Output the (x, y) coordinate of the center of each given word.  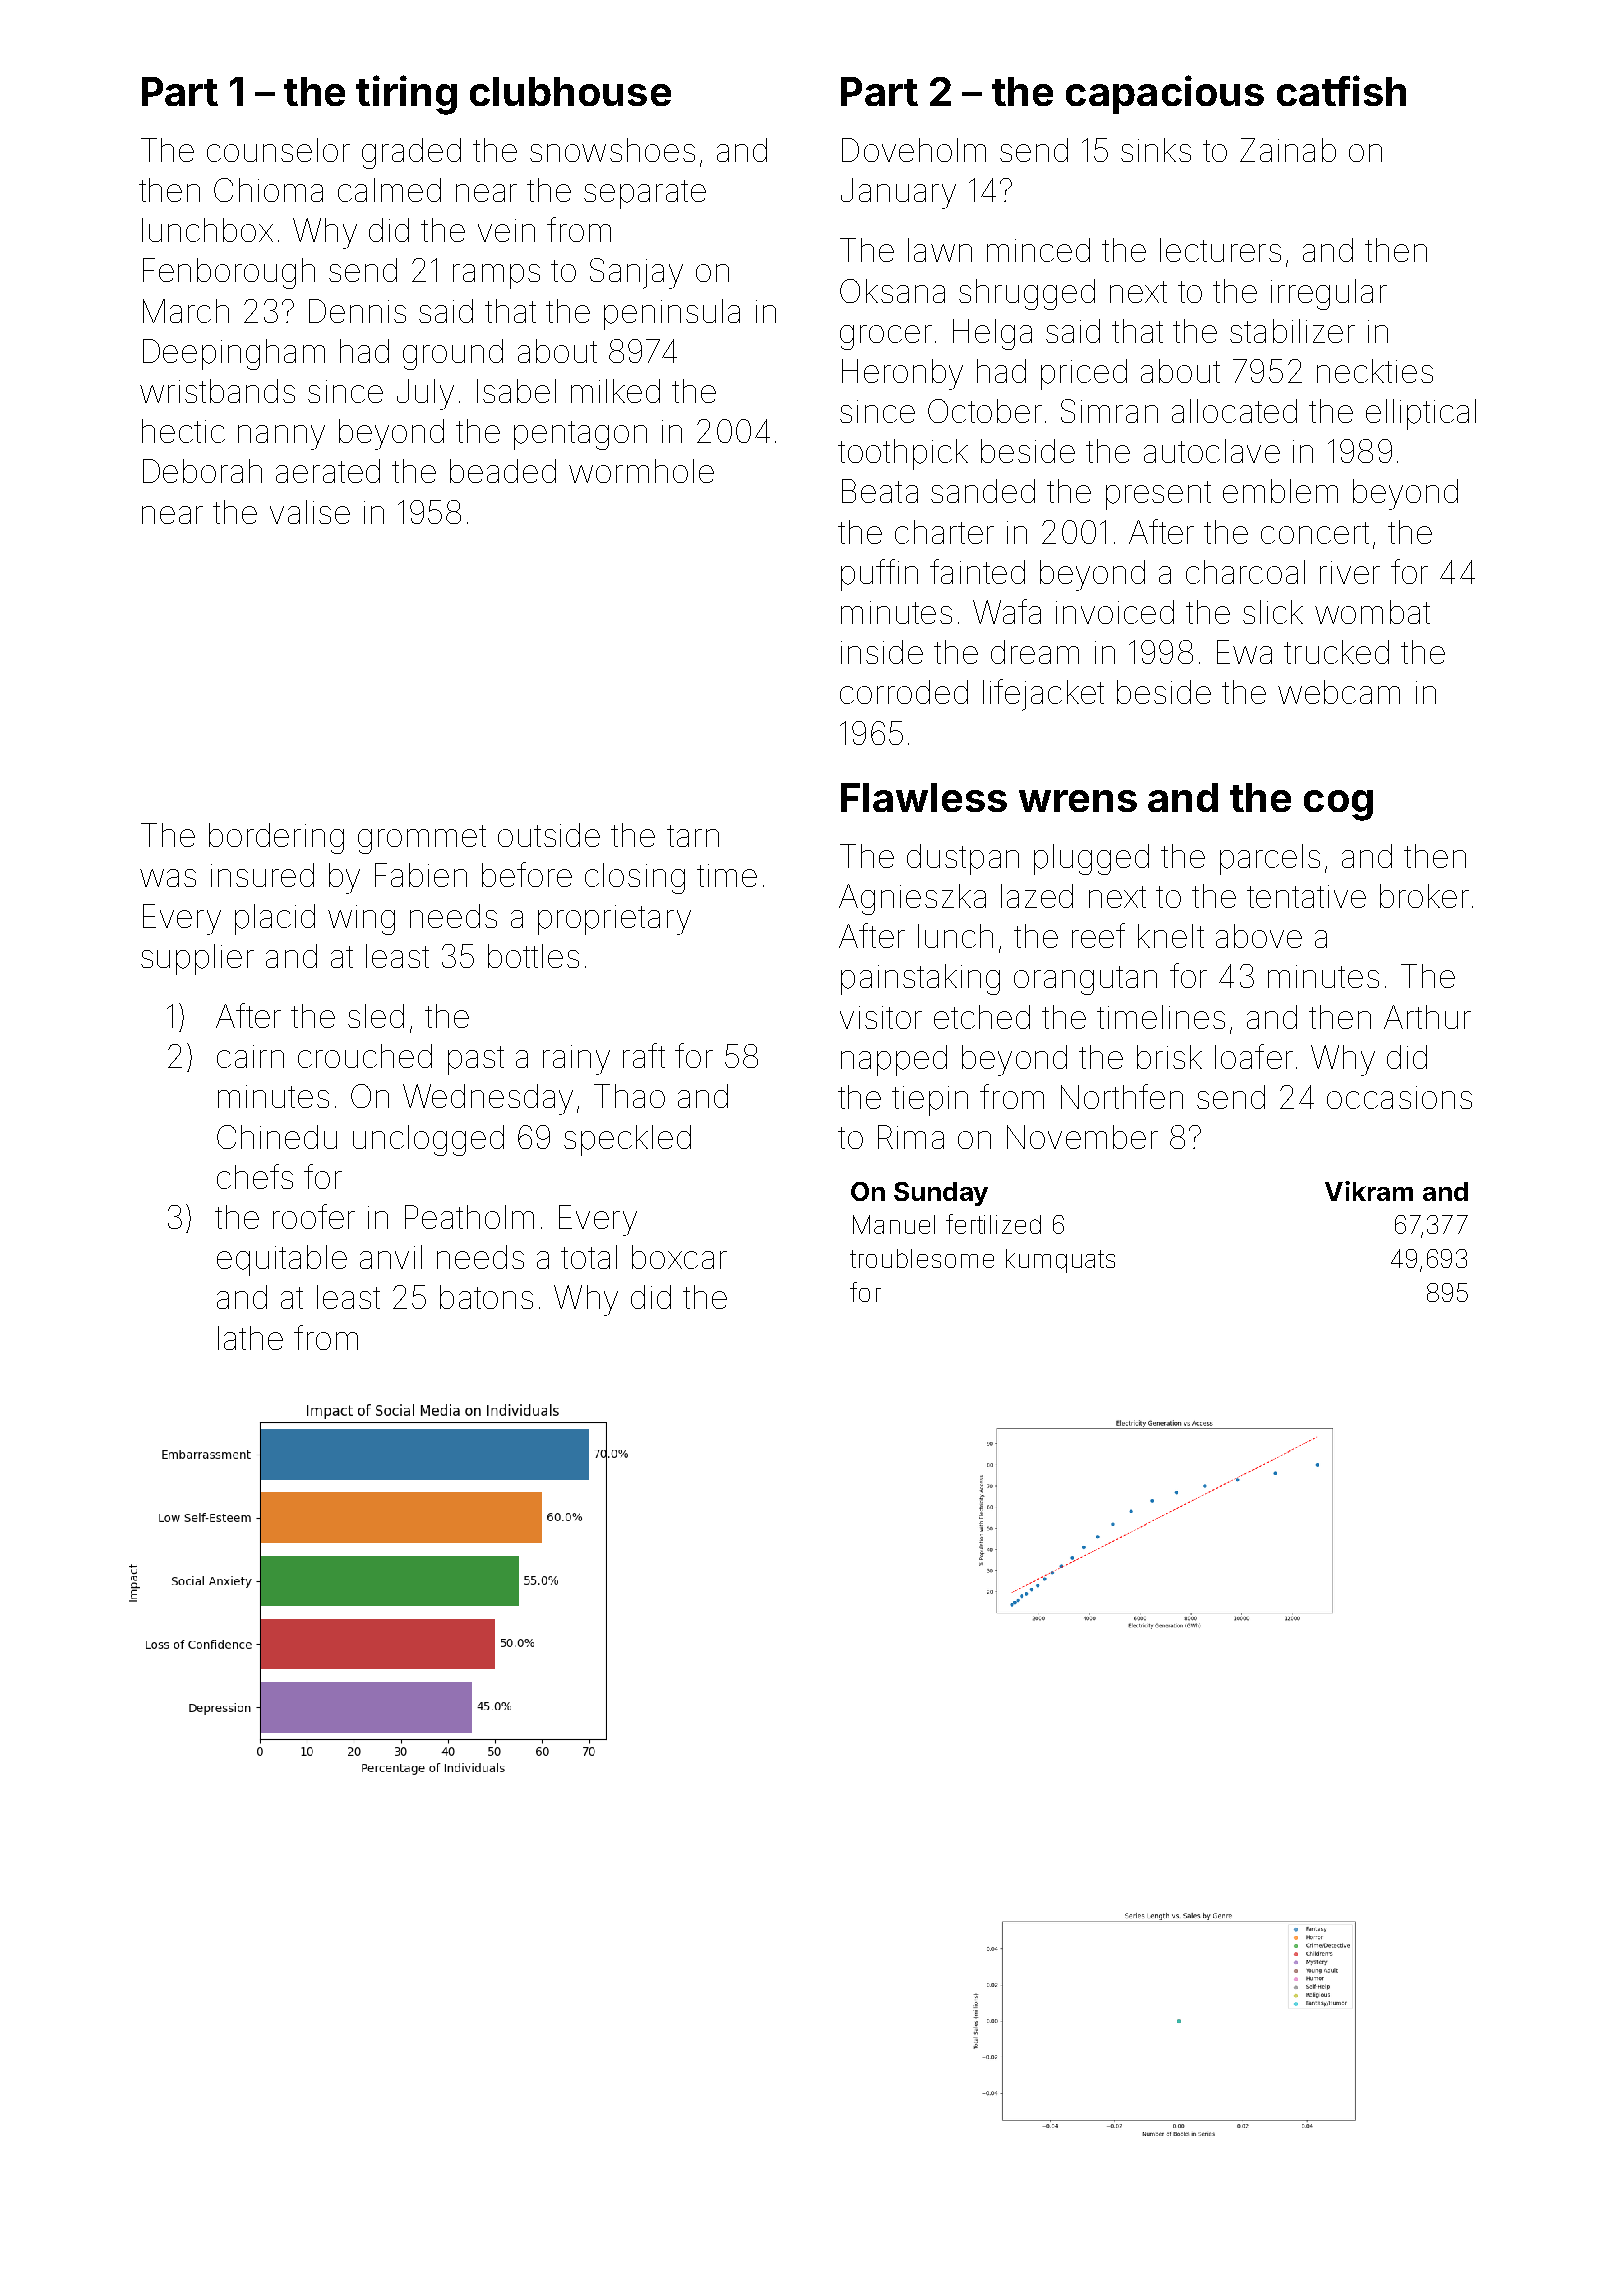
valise (310, 512)
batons (486, 1297)
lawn (940, 250)
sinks (1156, 150)
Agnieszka (912, 899)
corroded (904, 692)
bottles (533, 956)
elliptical (1421, 414)
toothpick (903, 454)
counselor (278, 150)
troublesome (922, 1258)
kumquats (1060, 1261)
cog (1338, 805)
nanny (281, 437)
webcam (1339, 692)
